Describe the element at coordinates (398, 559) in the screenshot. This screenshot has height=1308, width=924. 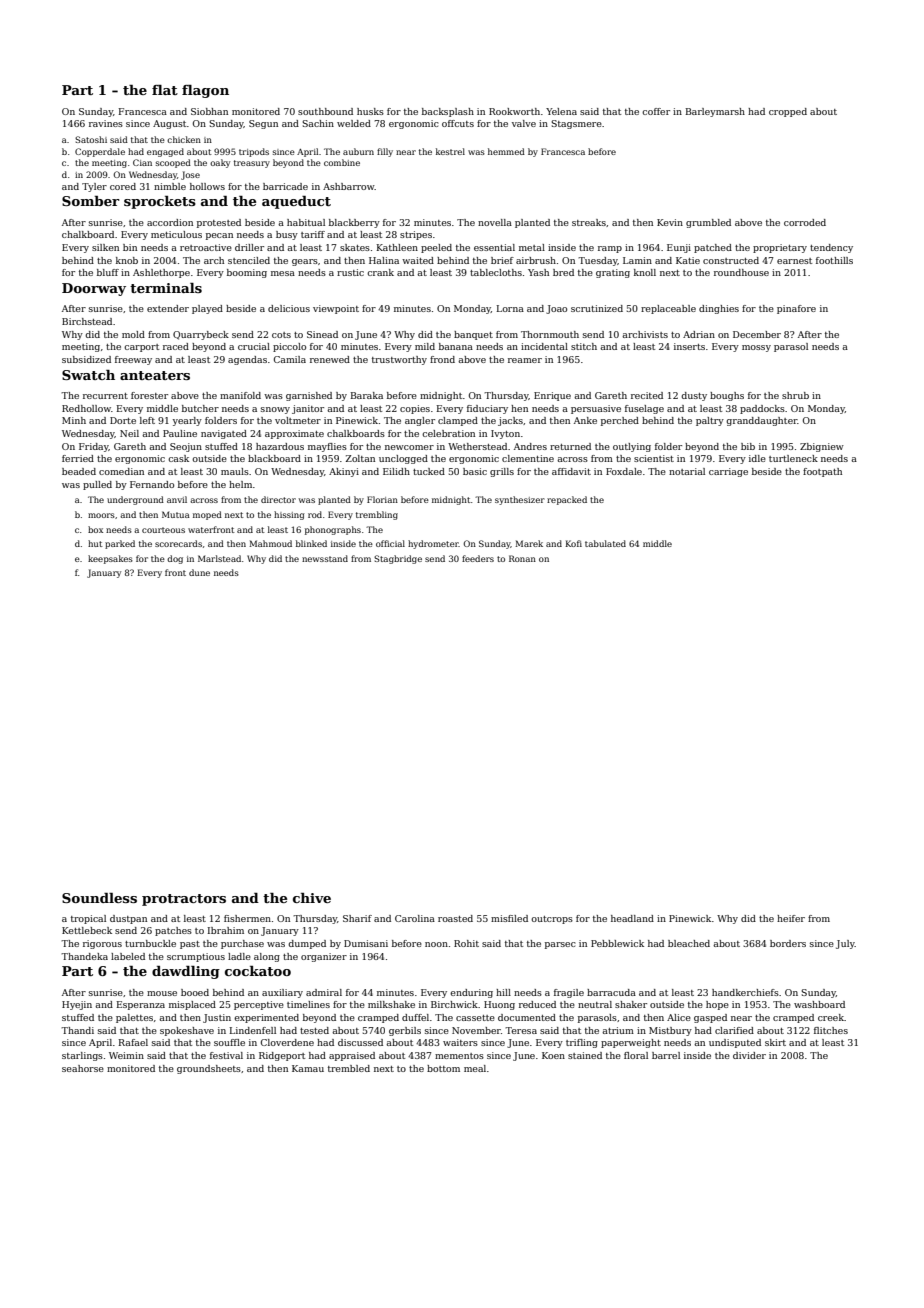
I see `Stagbridge` at that location.
